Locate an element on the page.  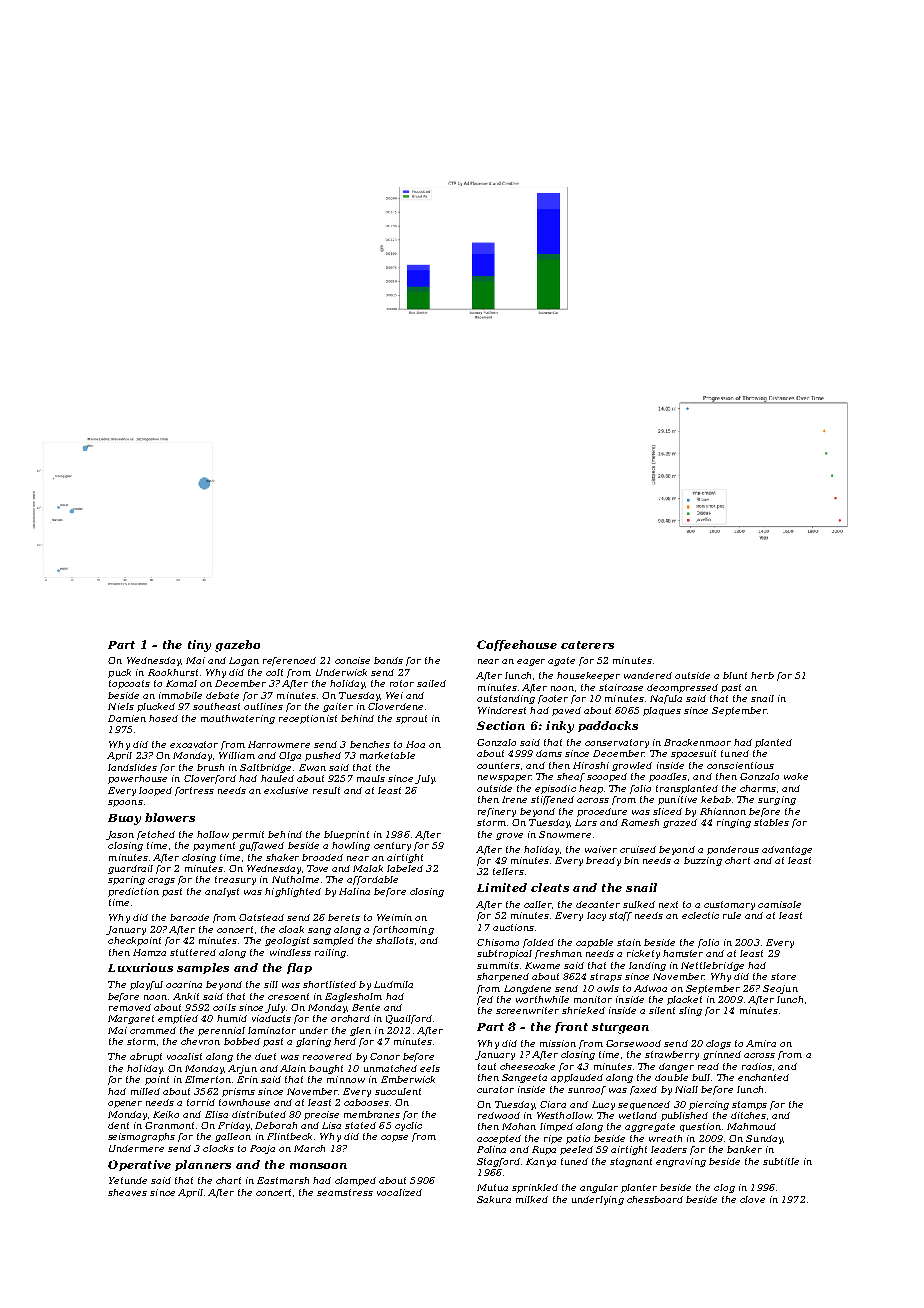
Brackenmoor is located at coordinates (697, 742).
